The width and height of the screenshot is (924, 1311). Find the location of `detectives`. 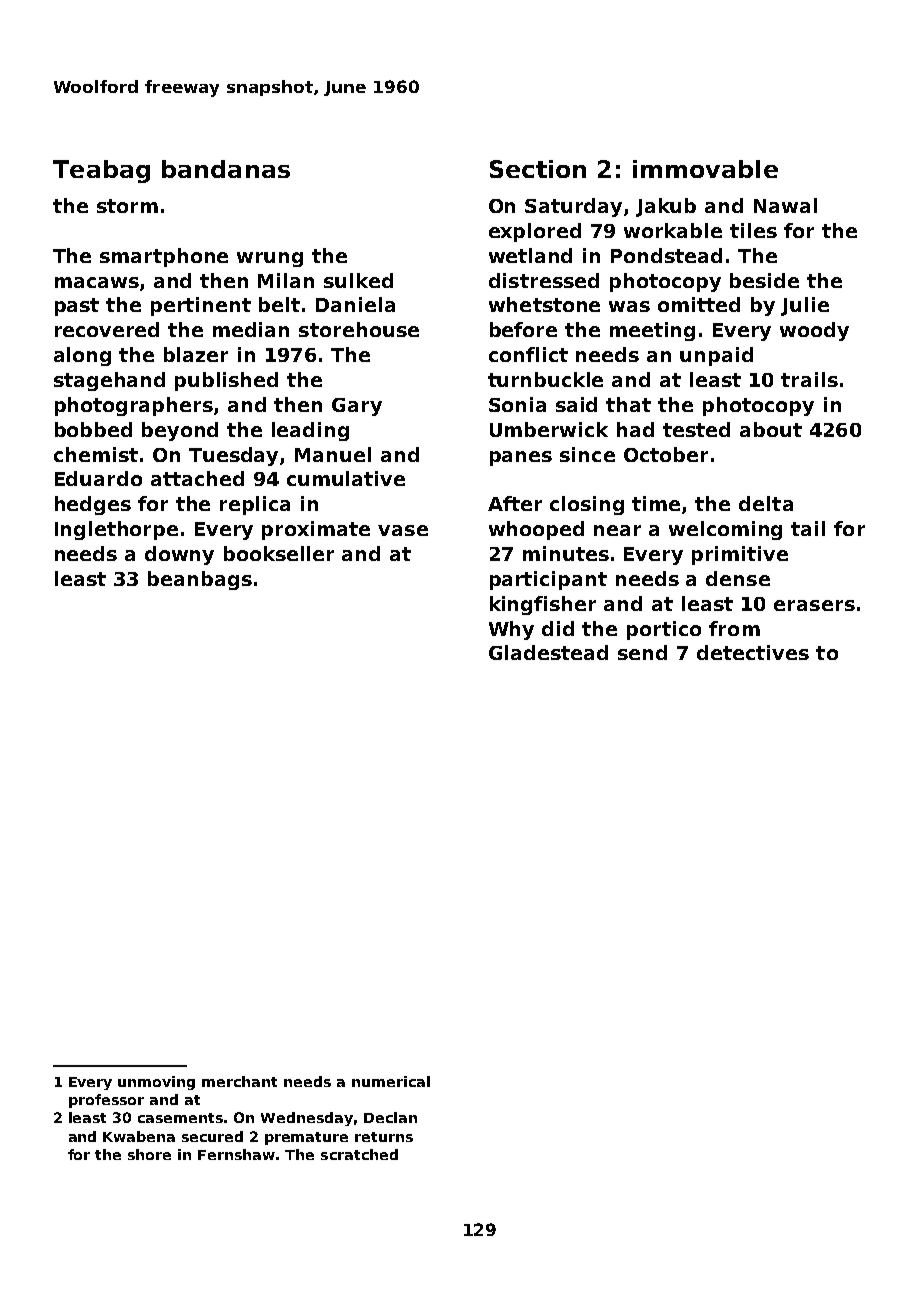

detectives is located at coordinates (753, 652).
